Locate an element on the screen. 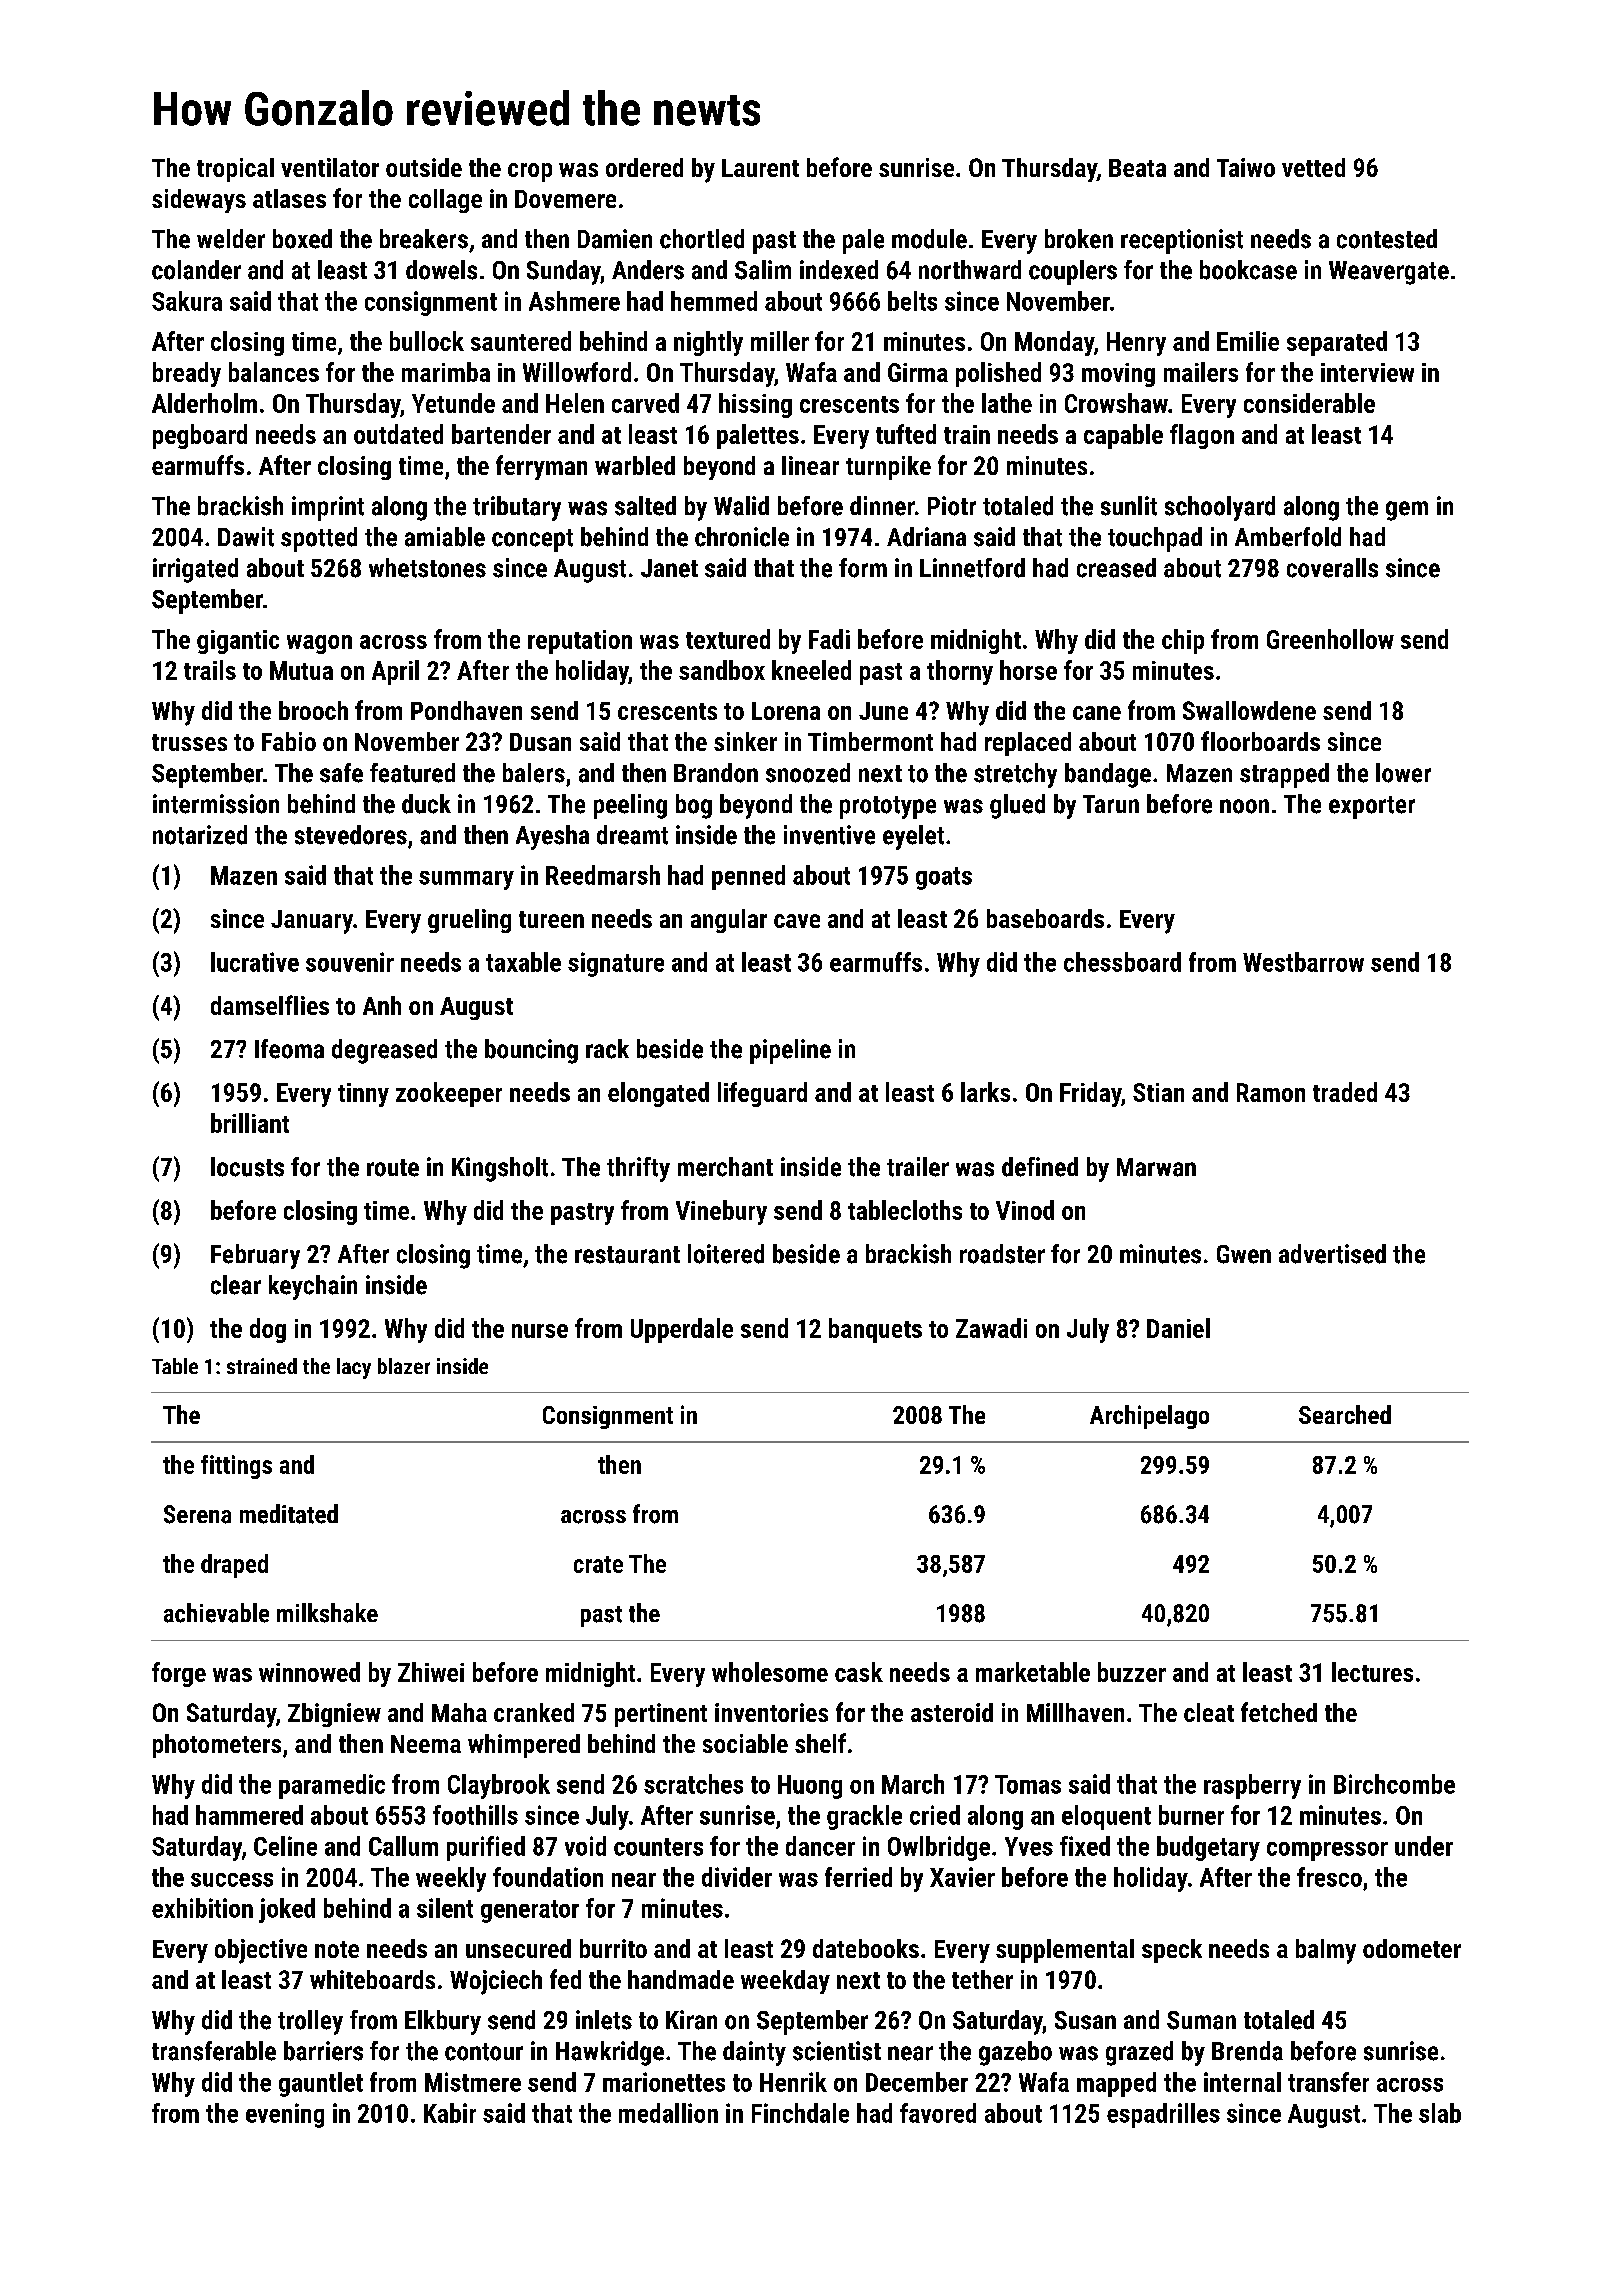 This screenshot has width=1620, height=2292. Searched is located at coordinates (1345, 1414).
